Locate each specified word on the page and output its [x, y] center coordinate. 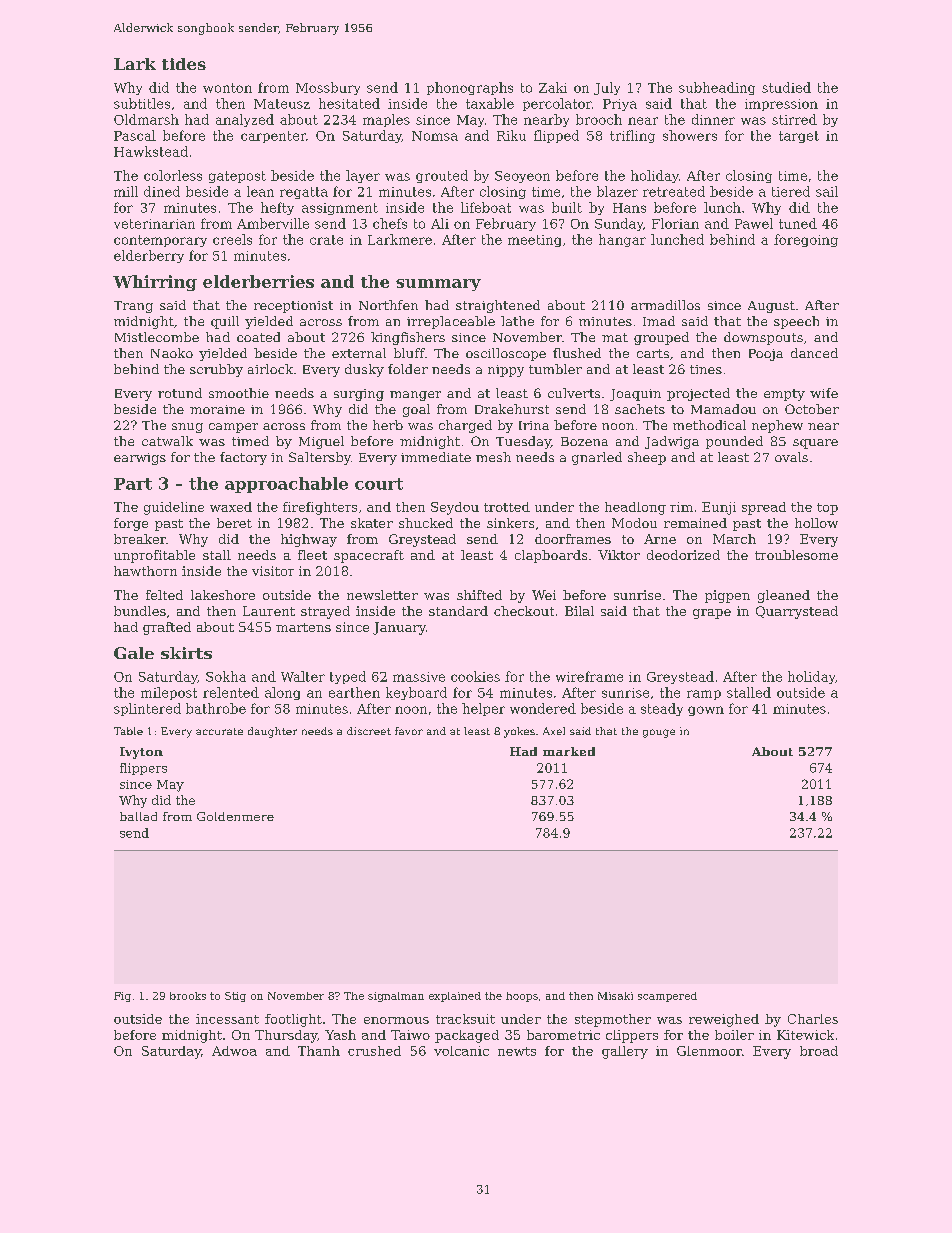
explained [455, 997]
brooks [188, 996]
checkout [524, 611]
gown [706, 711]
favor [409, 731]
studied [786, 87]
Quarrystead [797, 612]
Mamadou [723, 409]
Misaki [615, 996]
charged [465, 426]
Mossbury [328, 88]
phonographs [470, 88]
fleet [312, 555]
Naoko [172, 353]
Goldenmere [235, 816]
